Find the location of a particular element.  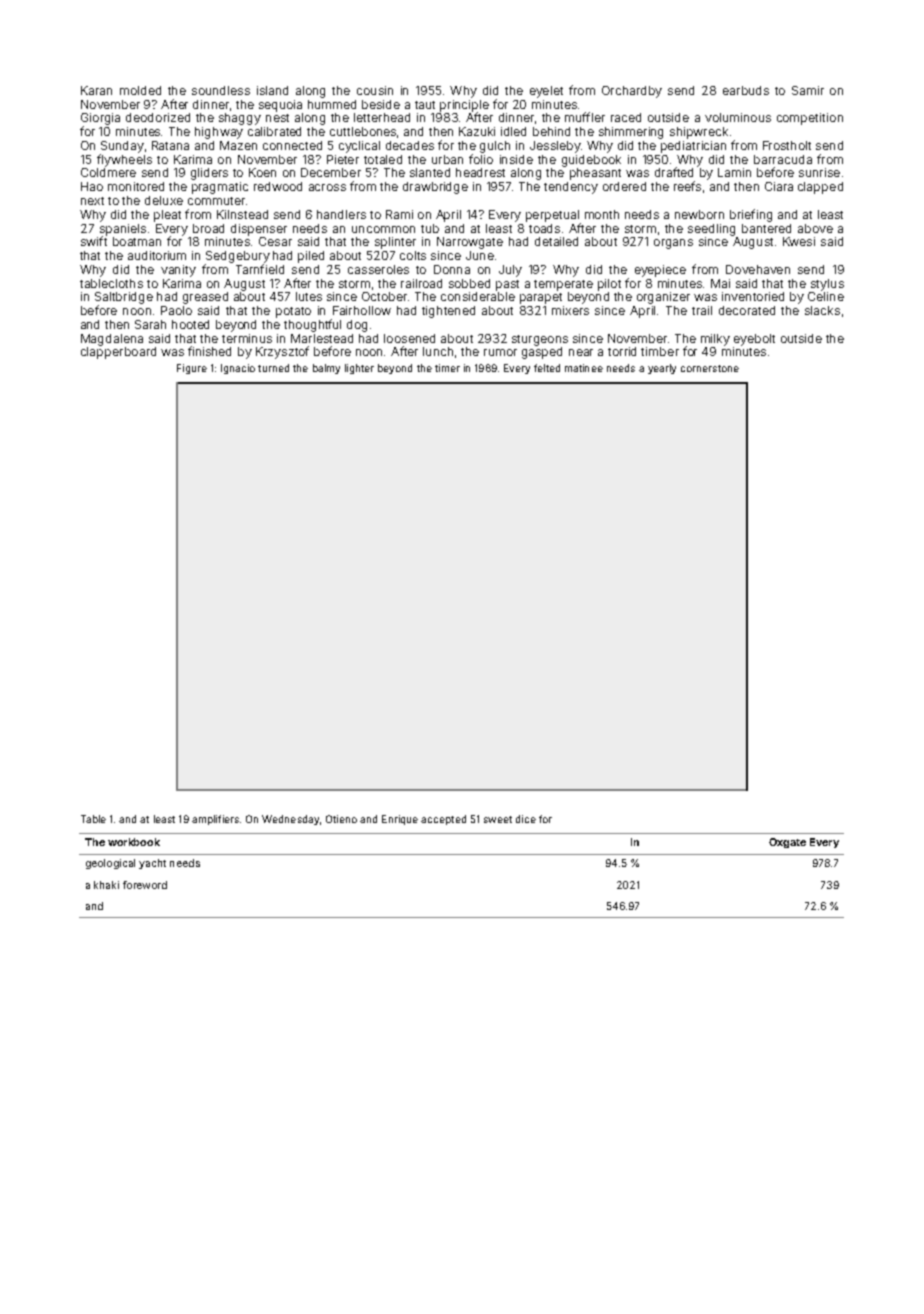

perpetual is located at coordinates (552, 216).
